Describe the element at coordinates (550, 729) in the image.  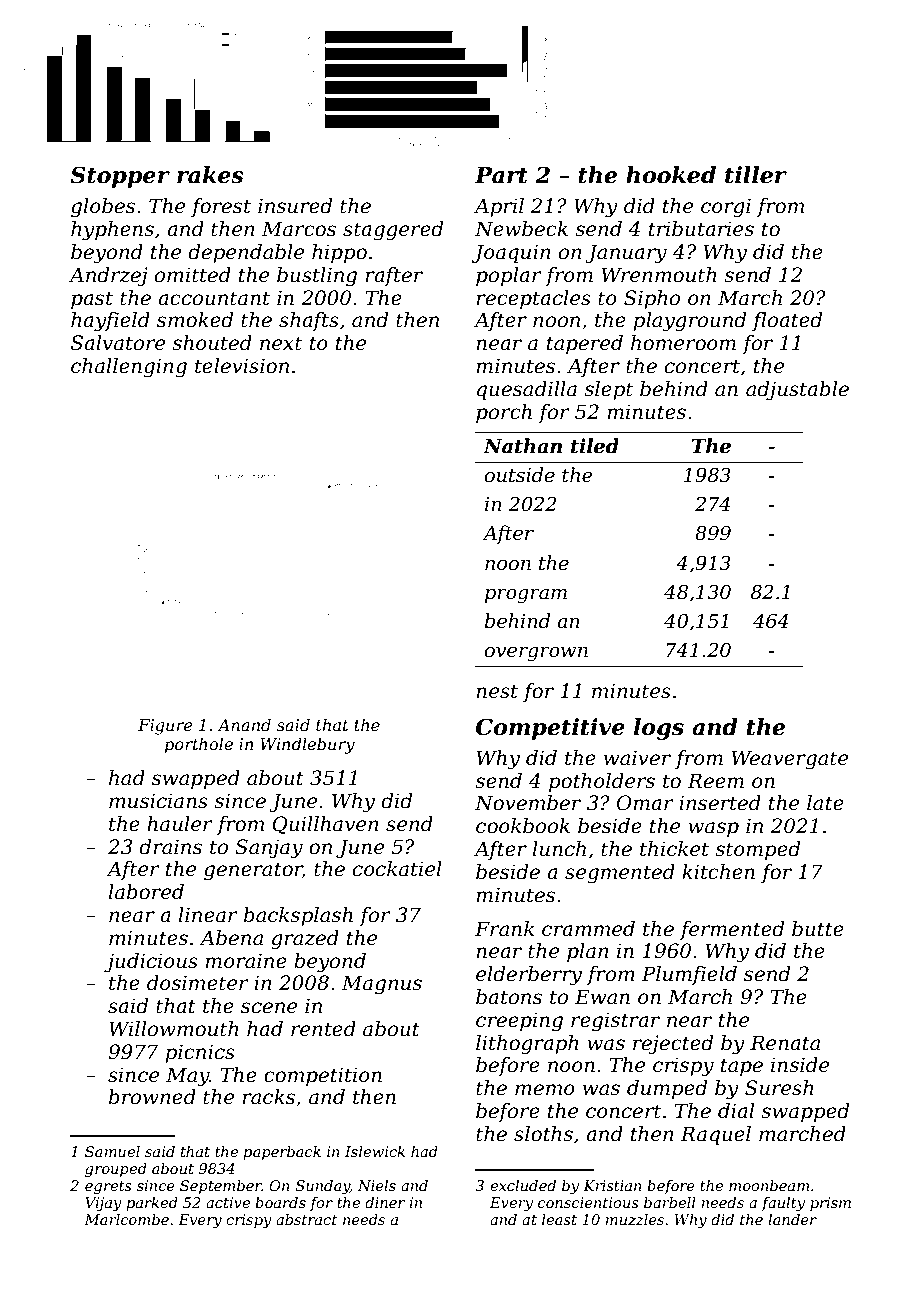
I see `Competitive` at that location.
